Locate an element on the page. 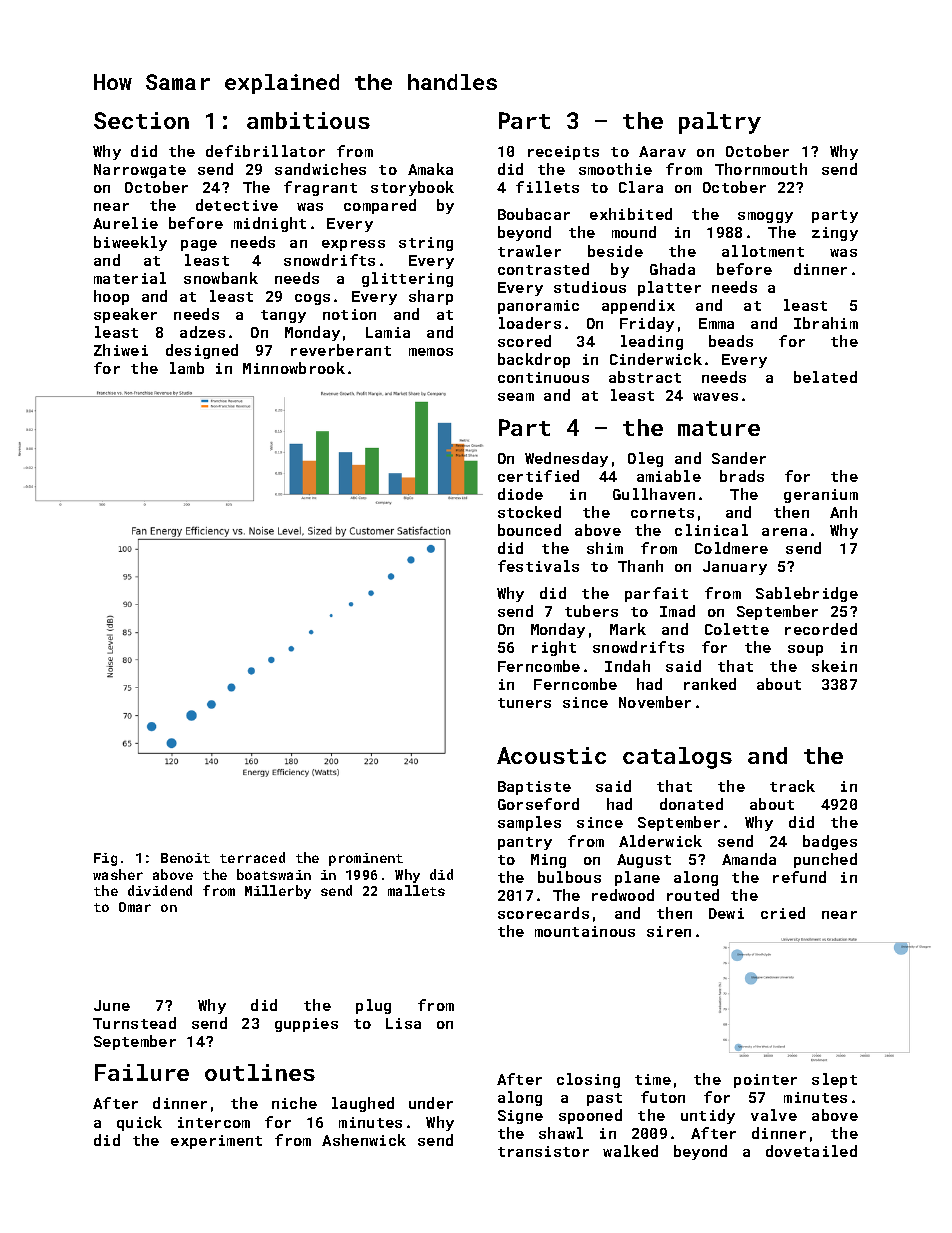 The image size is (952, 1233). ambitious is located at coordinates (308, 120).
